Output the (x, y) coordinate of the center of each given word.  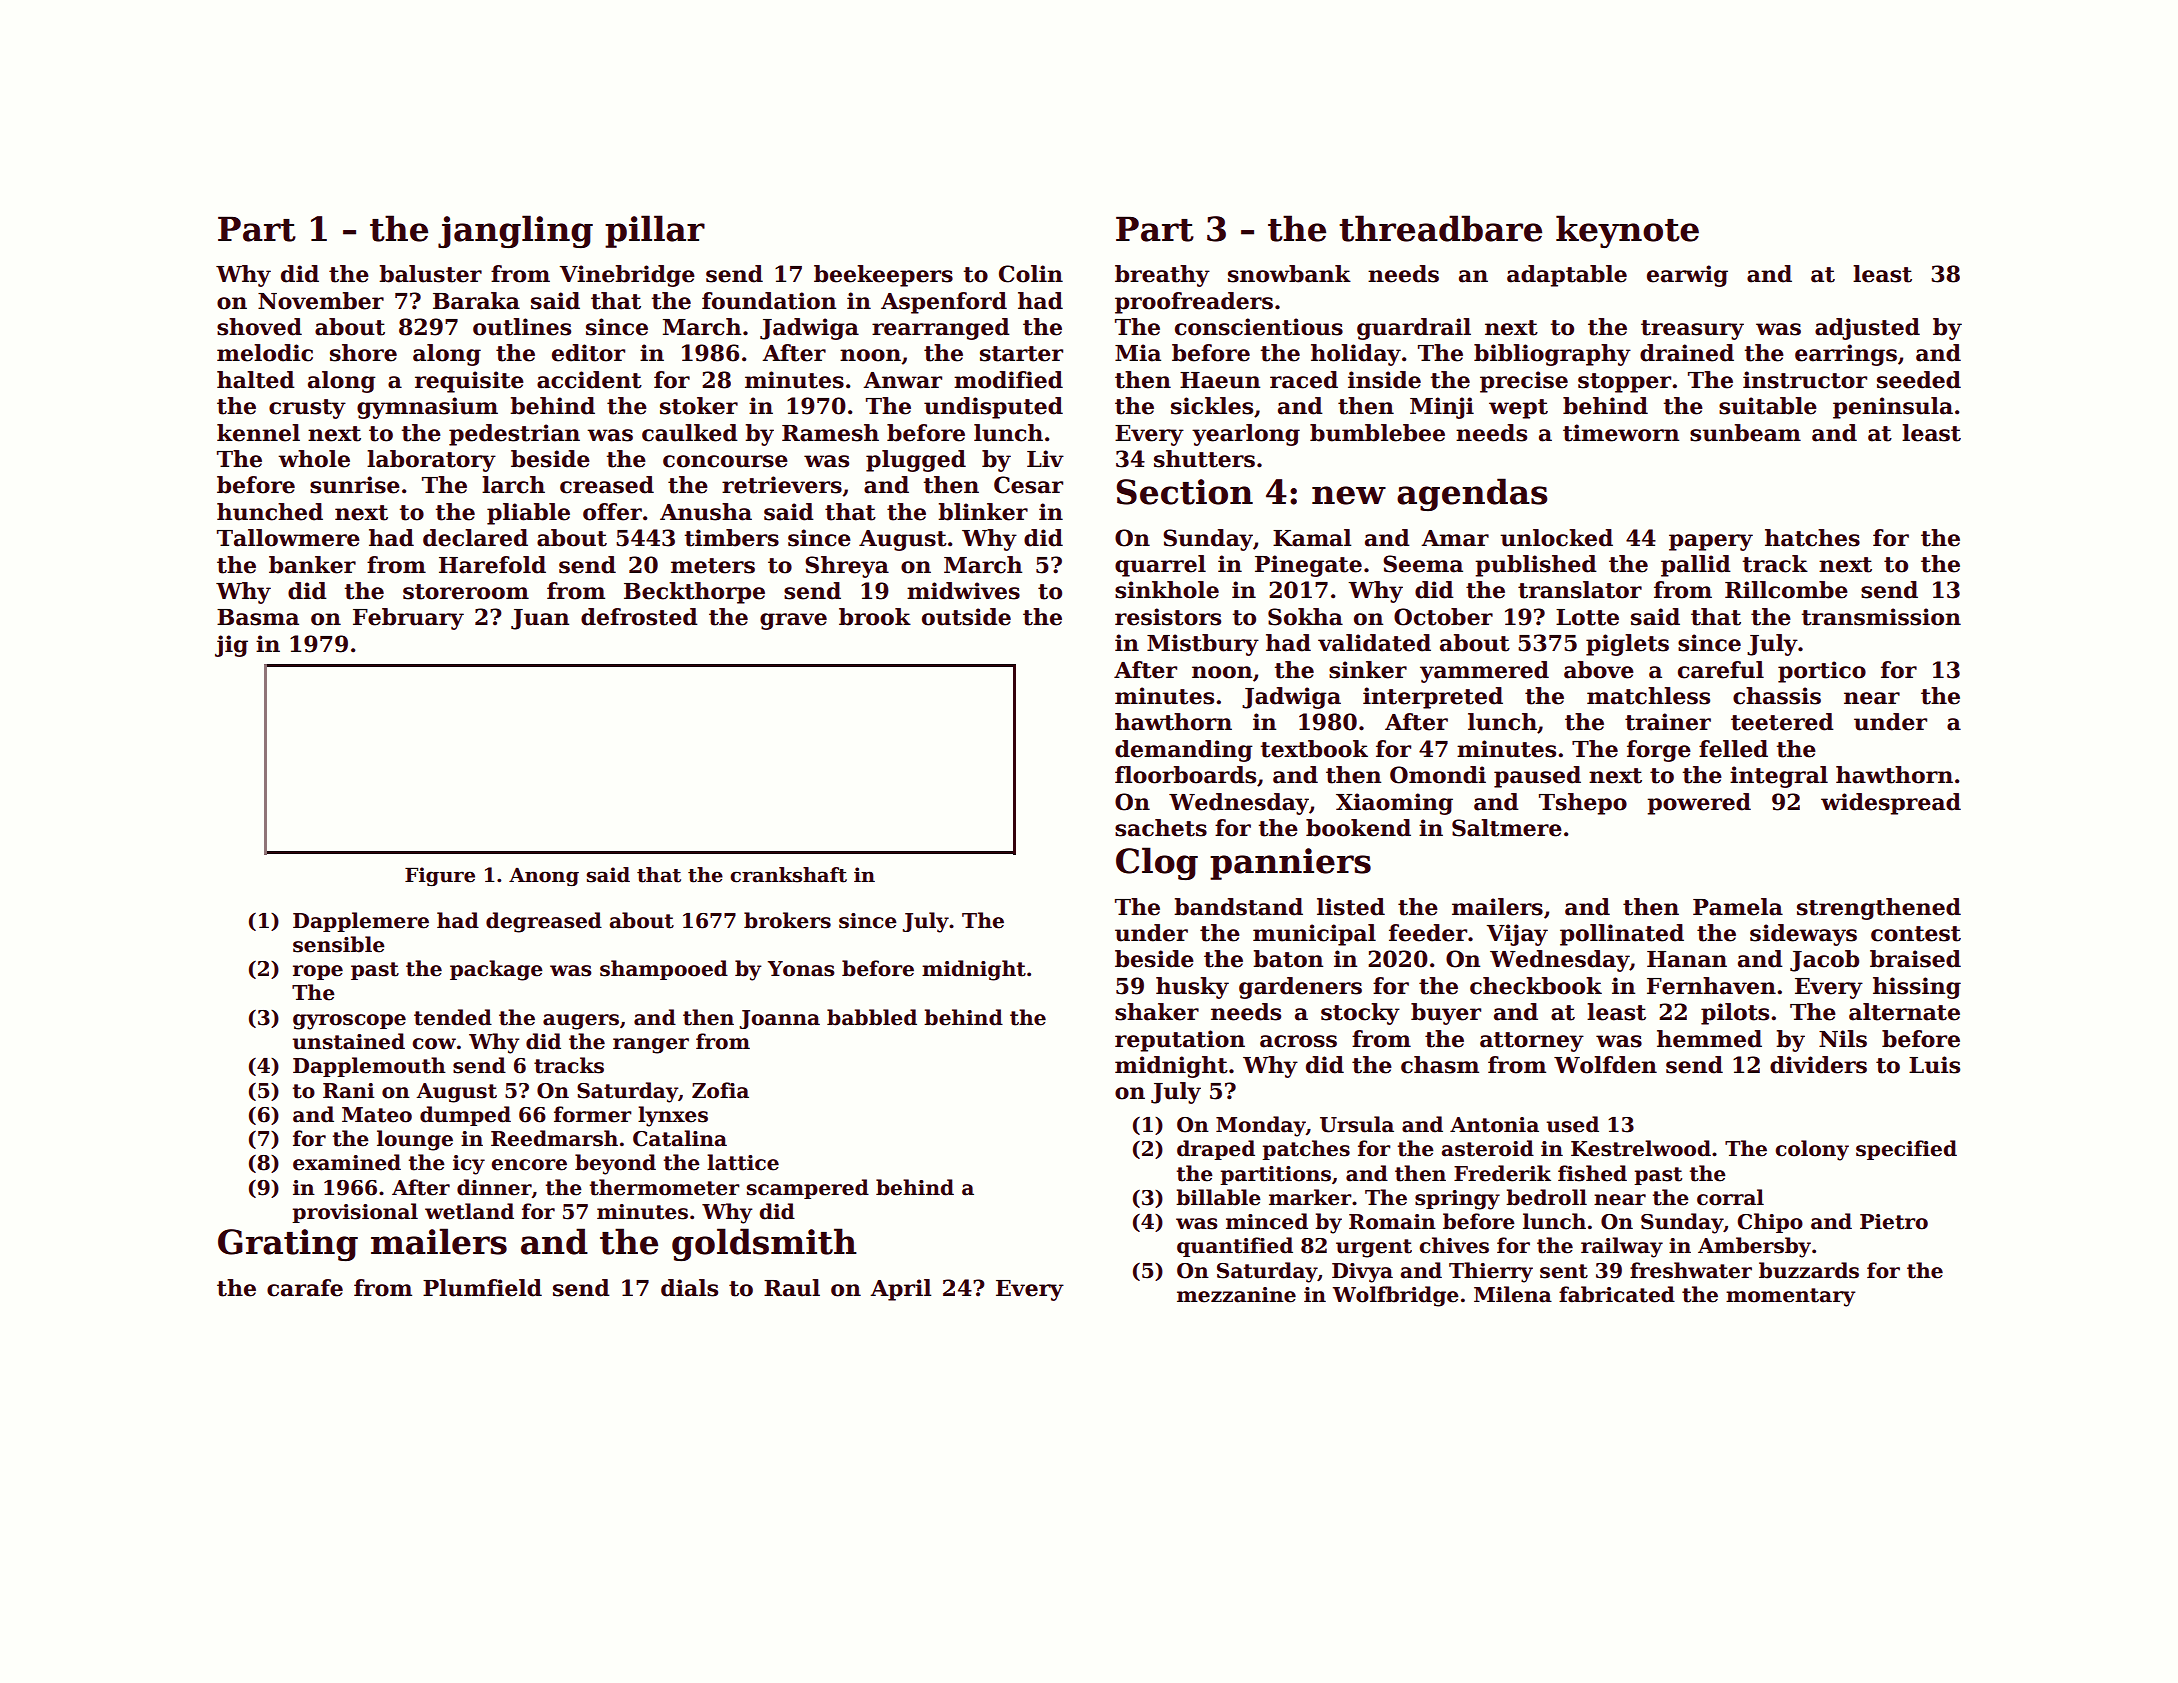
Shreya (847, 567)
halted (256, 380)
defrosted (639, 617)
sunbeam (1745, 433)
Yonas (801, 969)
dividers (1818, 1065)
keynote (1627, 231)
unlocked (1556, 538)
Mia (1138, 353)
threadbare (1440, 228)
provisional (355, 1213)
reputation (1180, 1041)
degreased (544, 922)
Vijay (1517, 935)
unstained (348, 1041)
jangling (515, 231)
